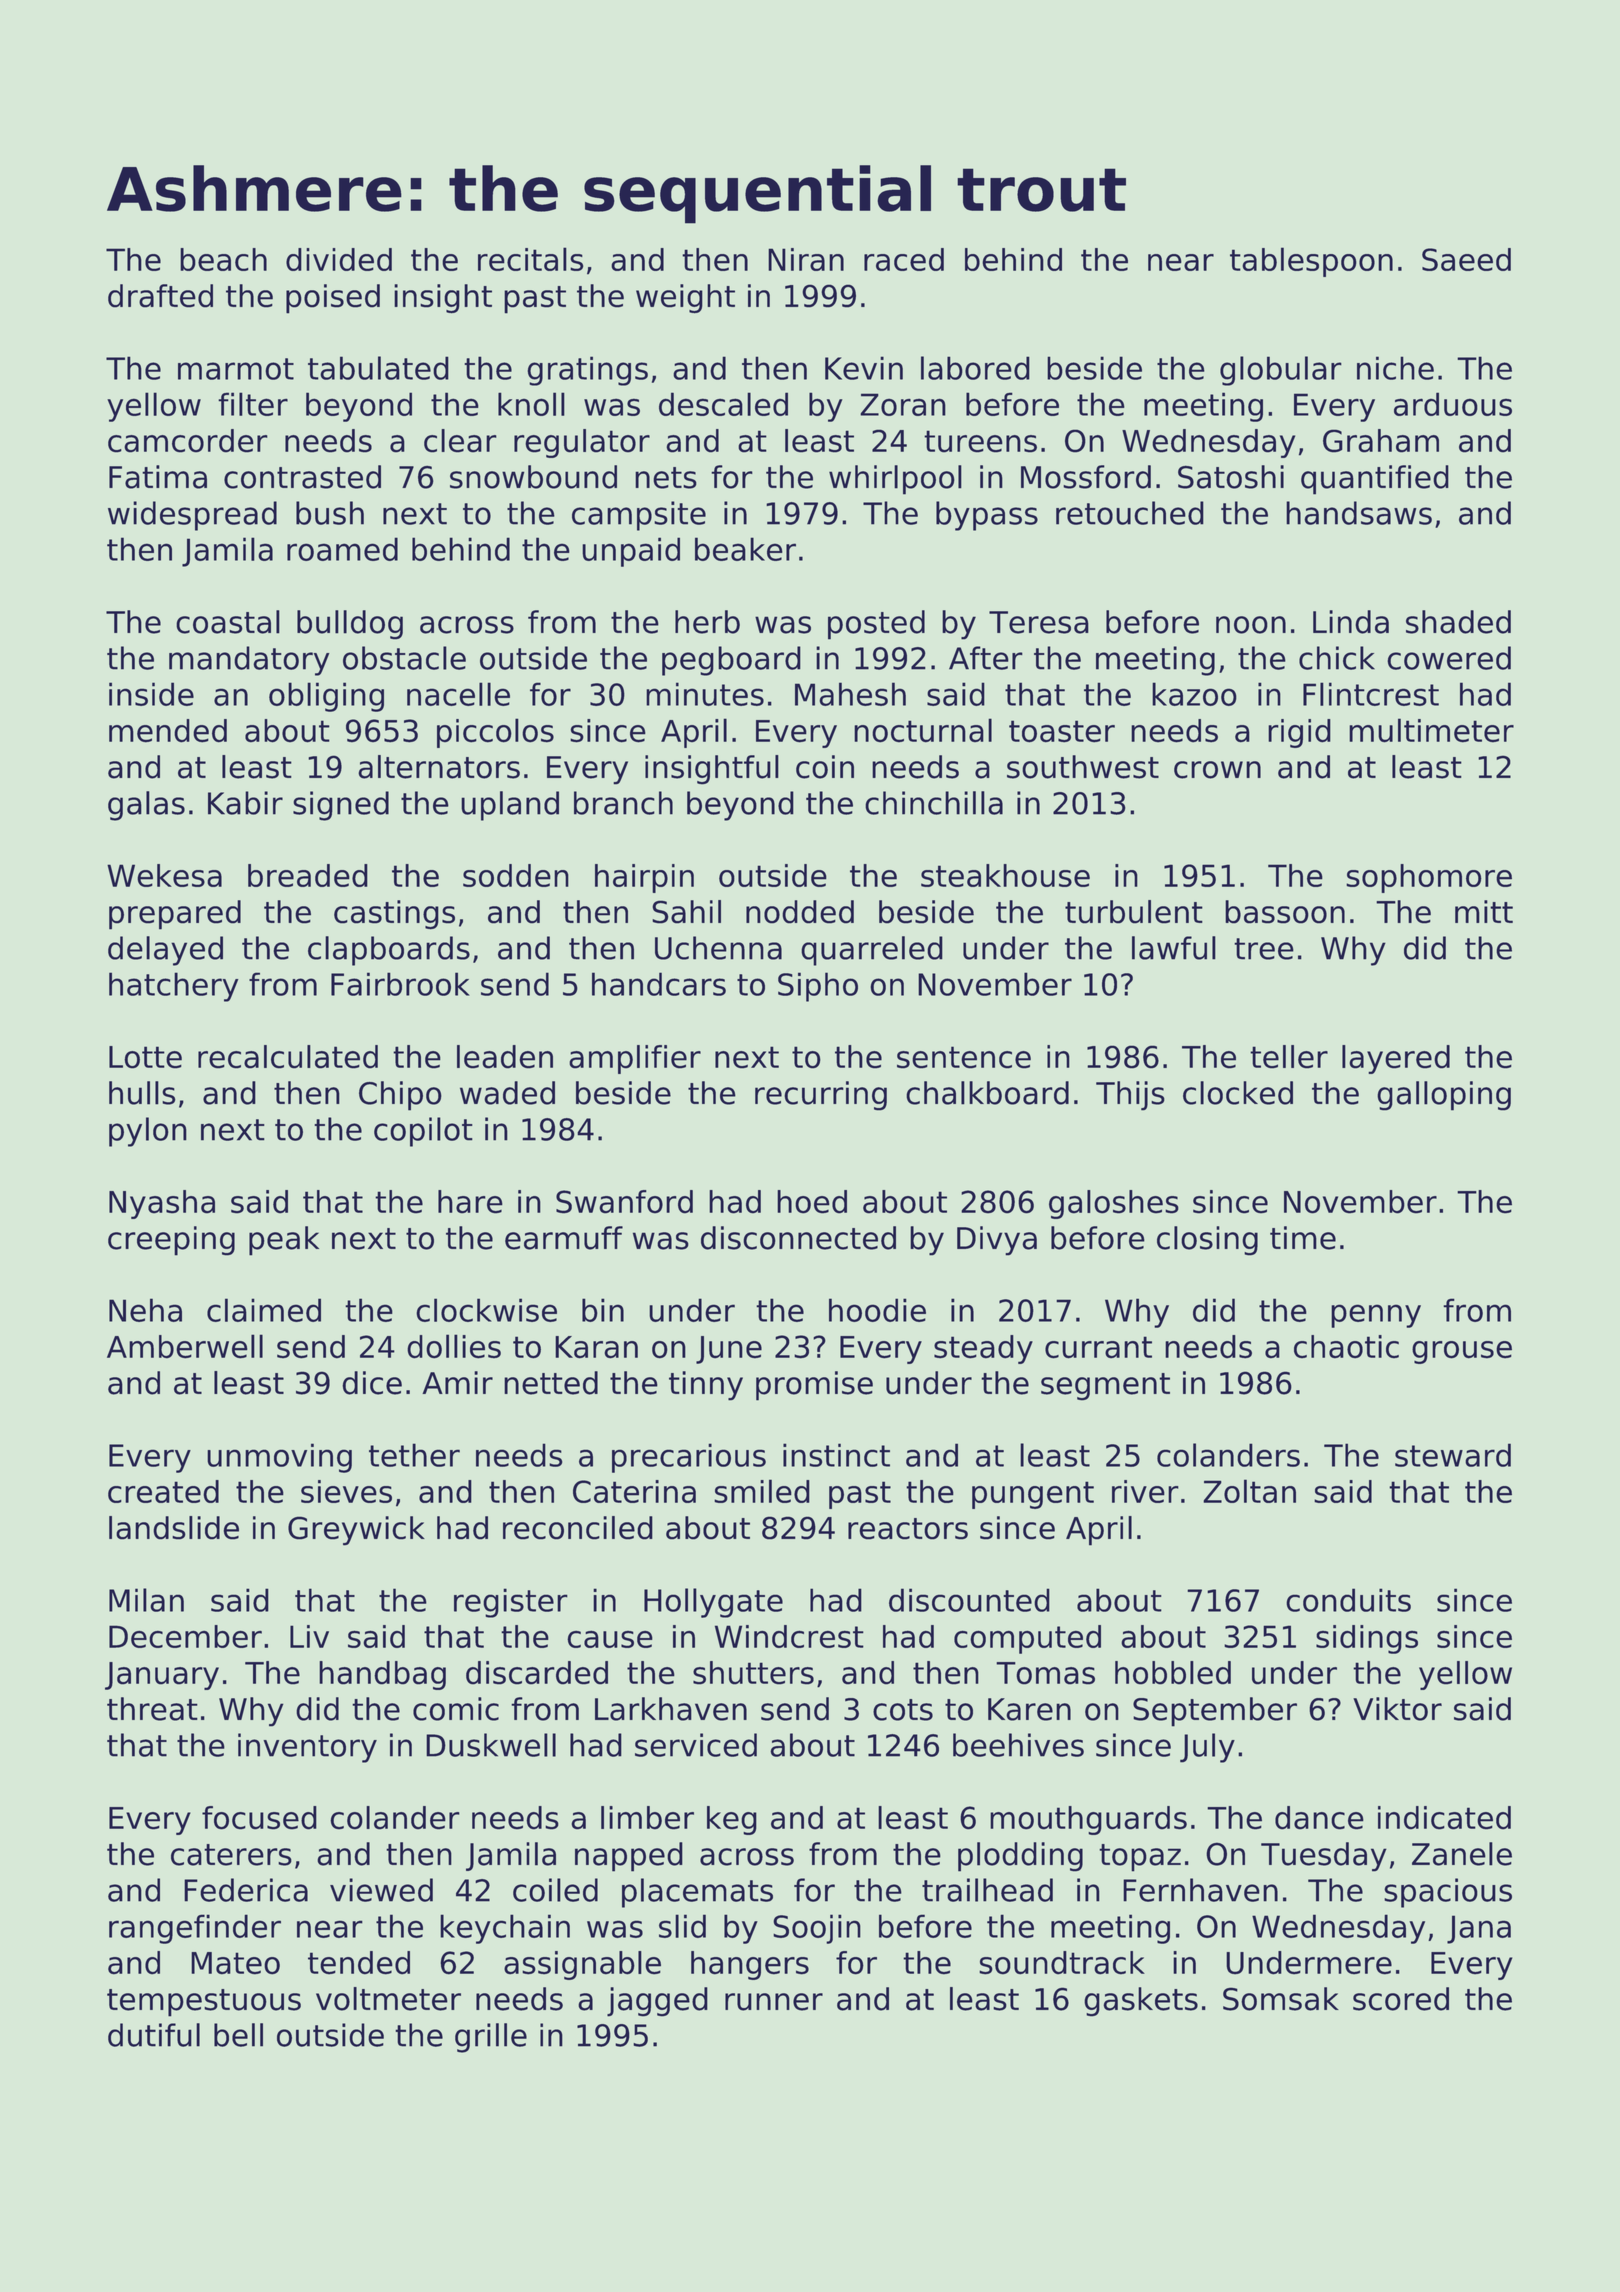 The width and height of the screenshot is (1620, 2292). What do you see at coordinates (997, 1241) in the screenshot?
I see `Divya` at bounding box center [997, 1241].
